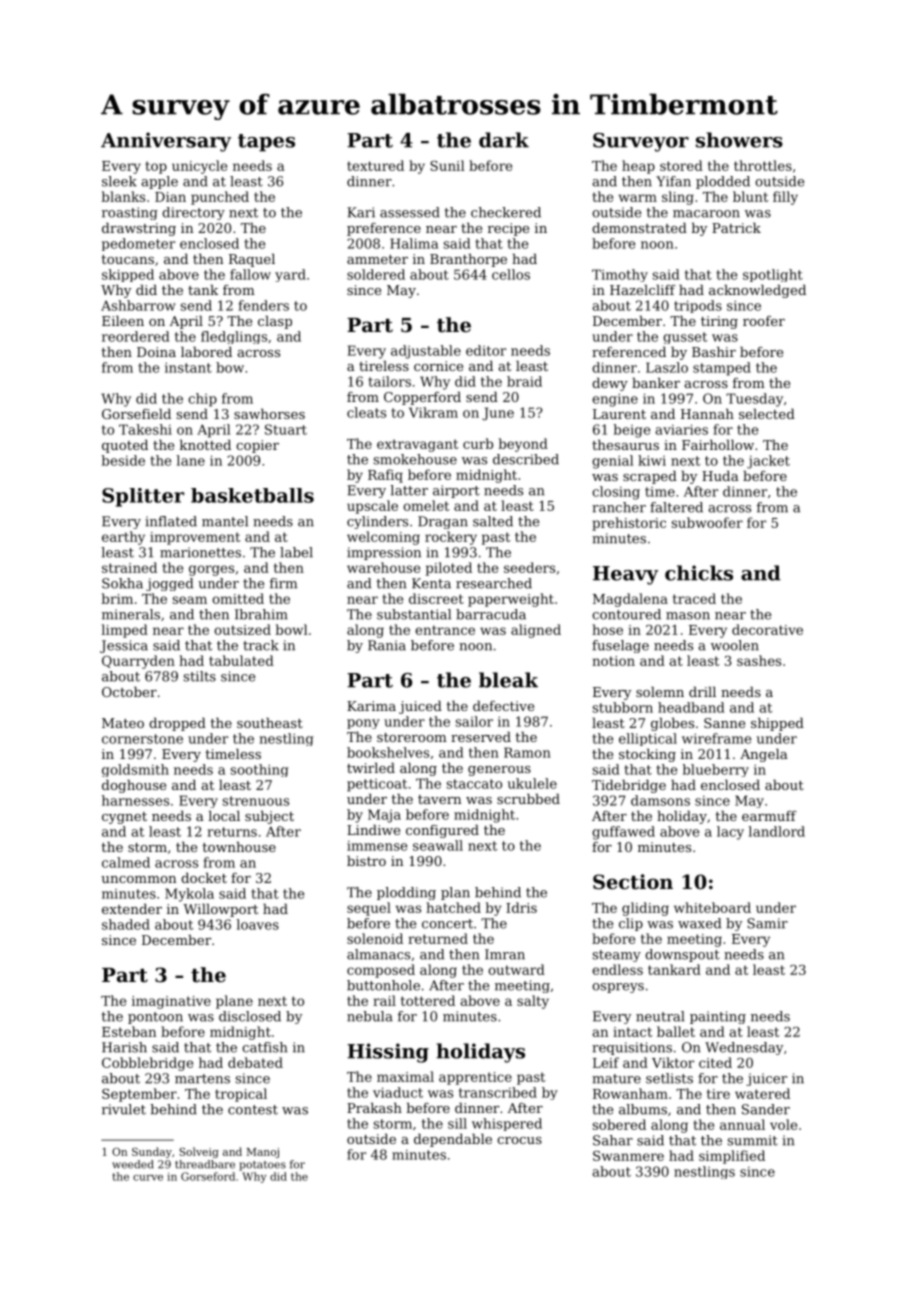 This page has width=908, height=1316. Describe the element at coordinates (266, 143) in the page. I see `tapes` at that location.
